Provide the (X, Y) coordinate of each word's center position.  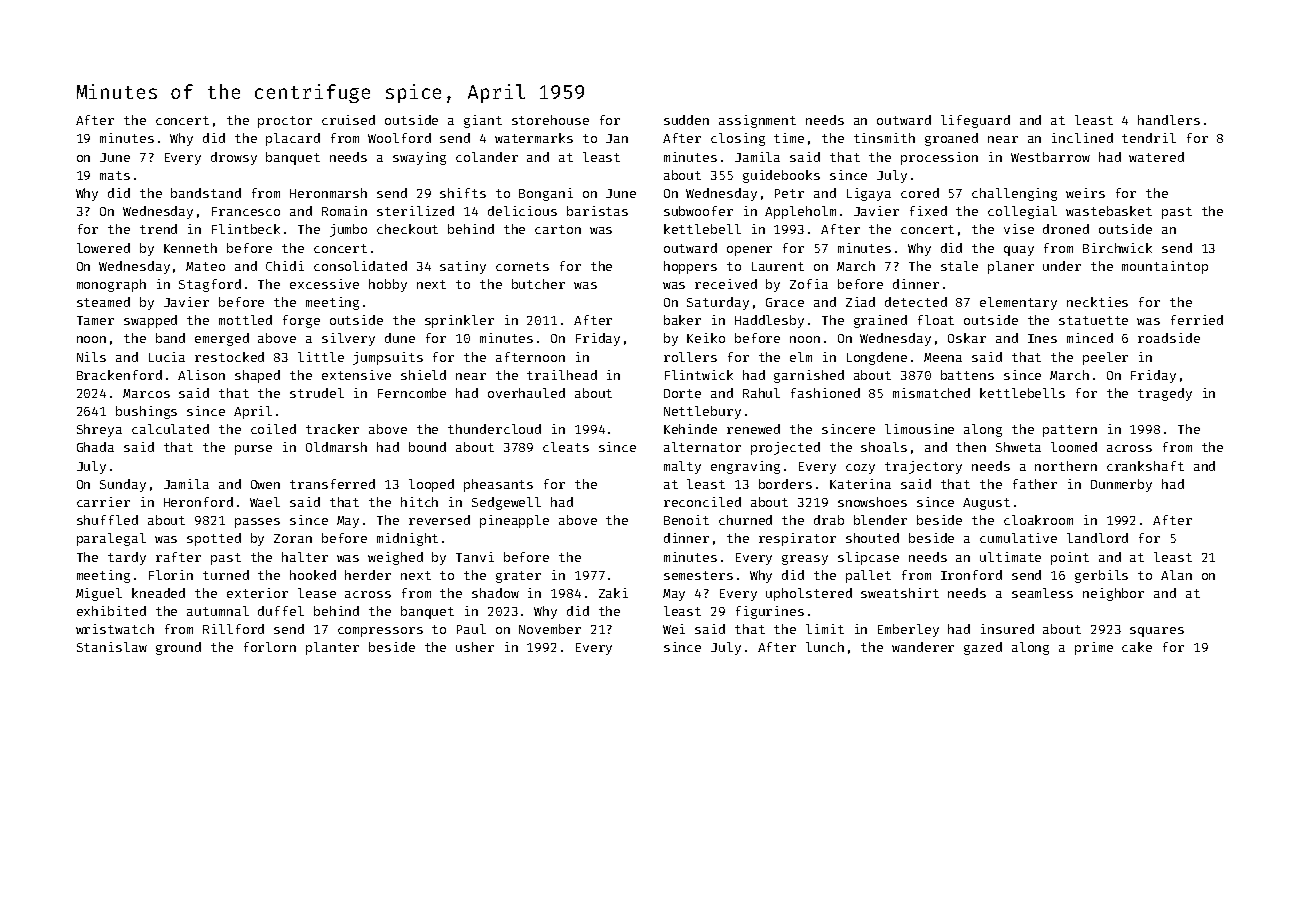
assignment (757, 121)
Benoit (686, 520)
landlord (1097, 538)
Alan (1176, 575)
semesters (698, 575)
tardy (127, 558)
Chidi (285, 266)
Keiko (706, 338)
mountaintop (1165, 267)
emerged (222, 339)
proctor (285, 122)
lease (317, 593)
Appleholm (800, 212)
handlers (1169, 120)
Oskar (967, 338)
